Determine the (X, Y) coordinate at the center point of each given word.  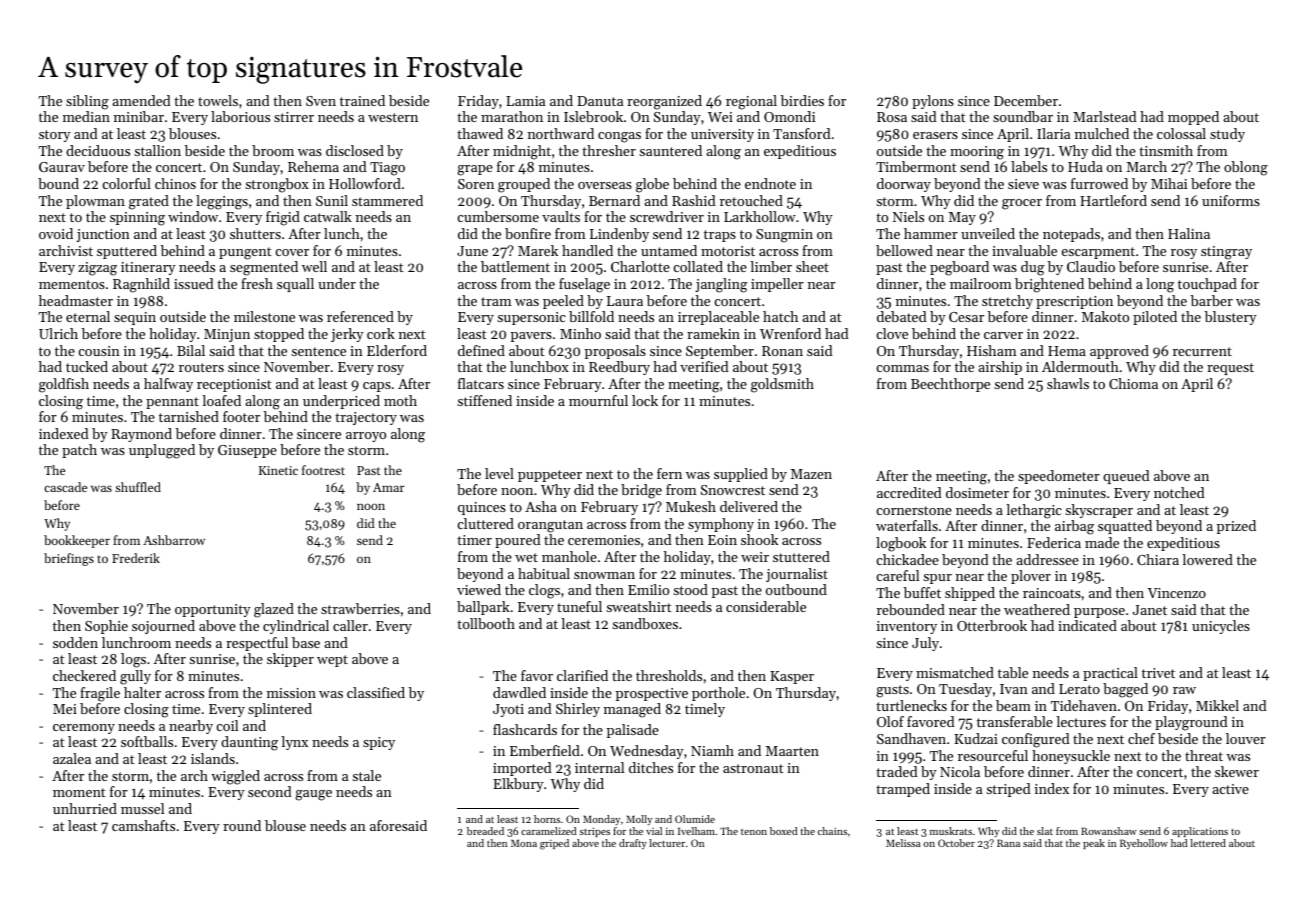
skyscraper (1099, 511)
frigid (283, 218)
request (1230, 369)
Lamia (525, 101)
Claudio (1091, 266)
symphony (721, 525)
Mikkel (1217, 705)
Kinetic (278, 470)
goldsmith (782, 385)
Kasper (792, 677)
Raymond (141, 435)
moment (79, 792)
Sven (321, 101)
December (1026, 100)
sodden (75, 642)
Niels (908, 216)
